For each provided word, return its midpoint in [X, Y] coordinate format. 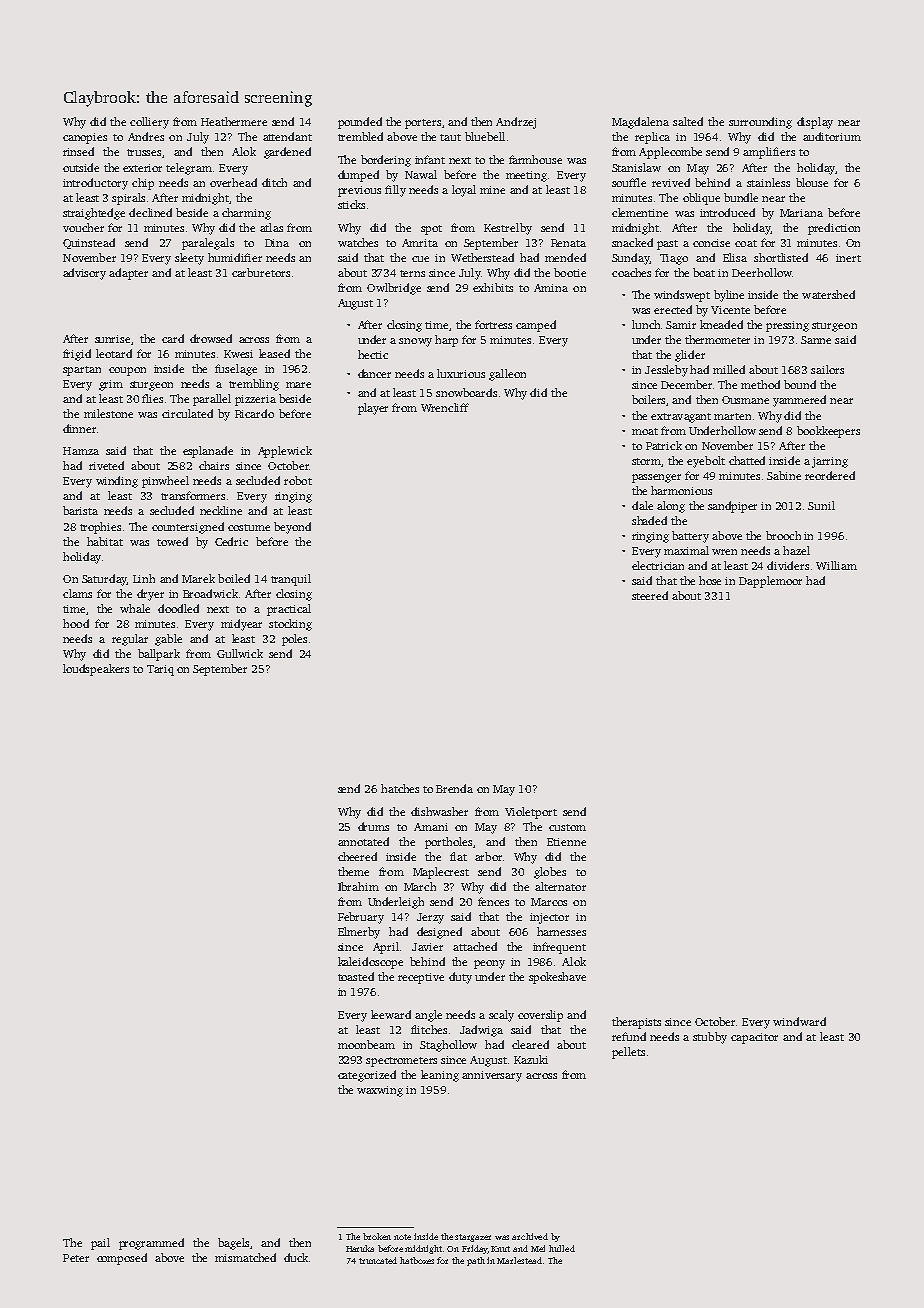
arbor [488, 856]
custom [567, 827]
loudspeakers [96, 670]
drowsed [211, 338]
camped [536, 326]
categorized [367, 1076]
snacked [632, 242]
